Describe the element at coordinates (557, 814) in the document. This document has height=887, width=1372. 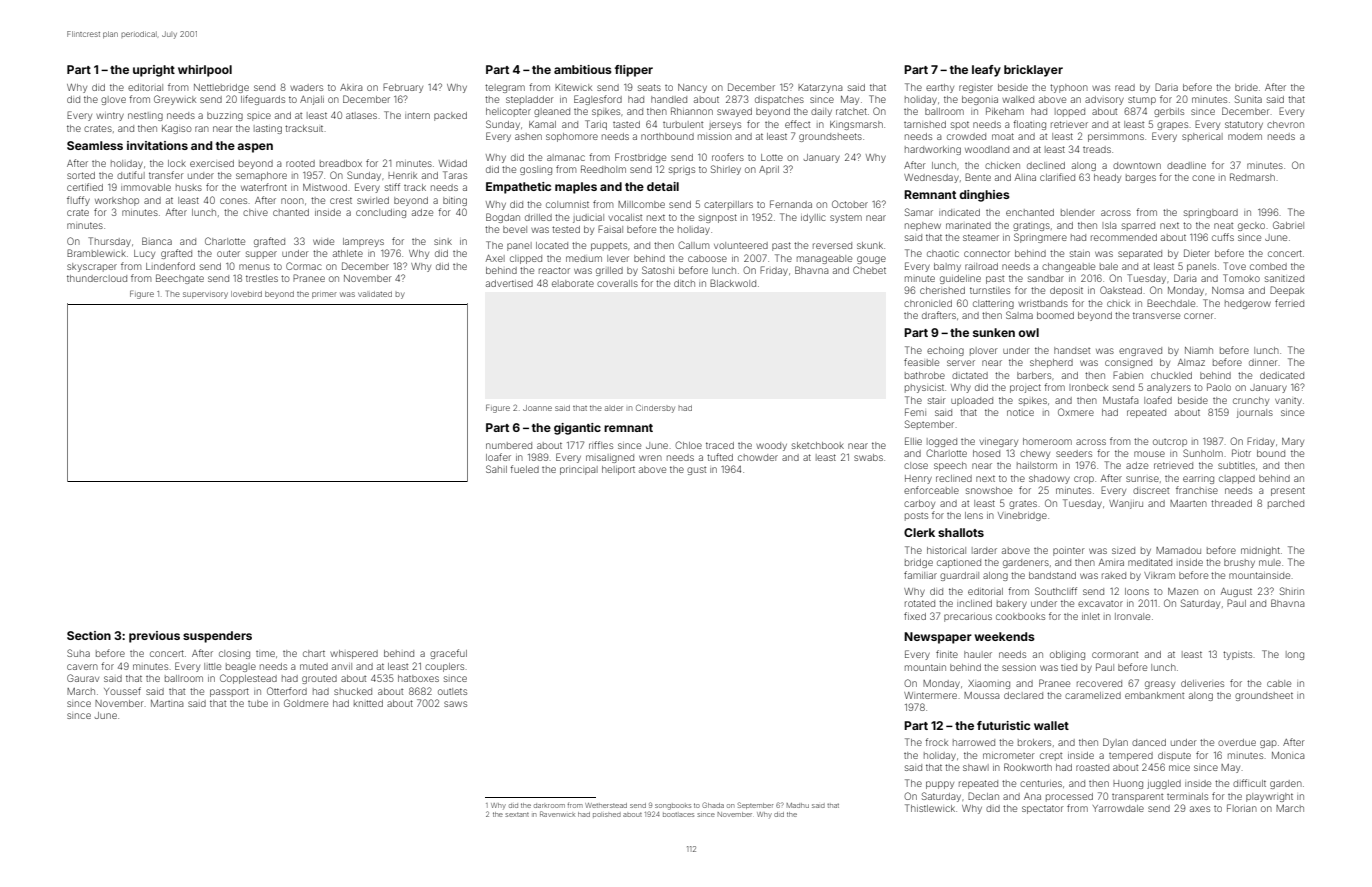
I see `Ravenwick` at that location.
